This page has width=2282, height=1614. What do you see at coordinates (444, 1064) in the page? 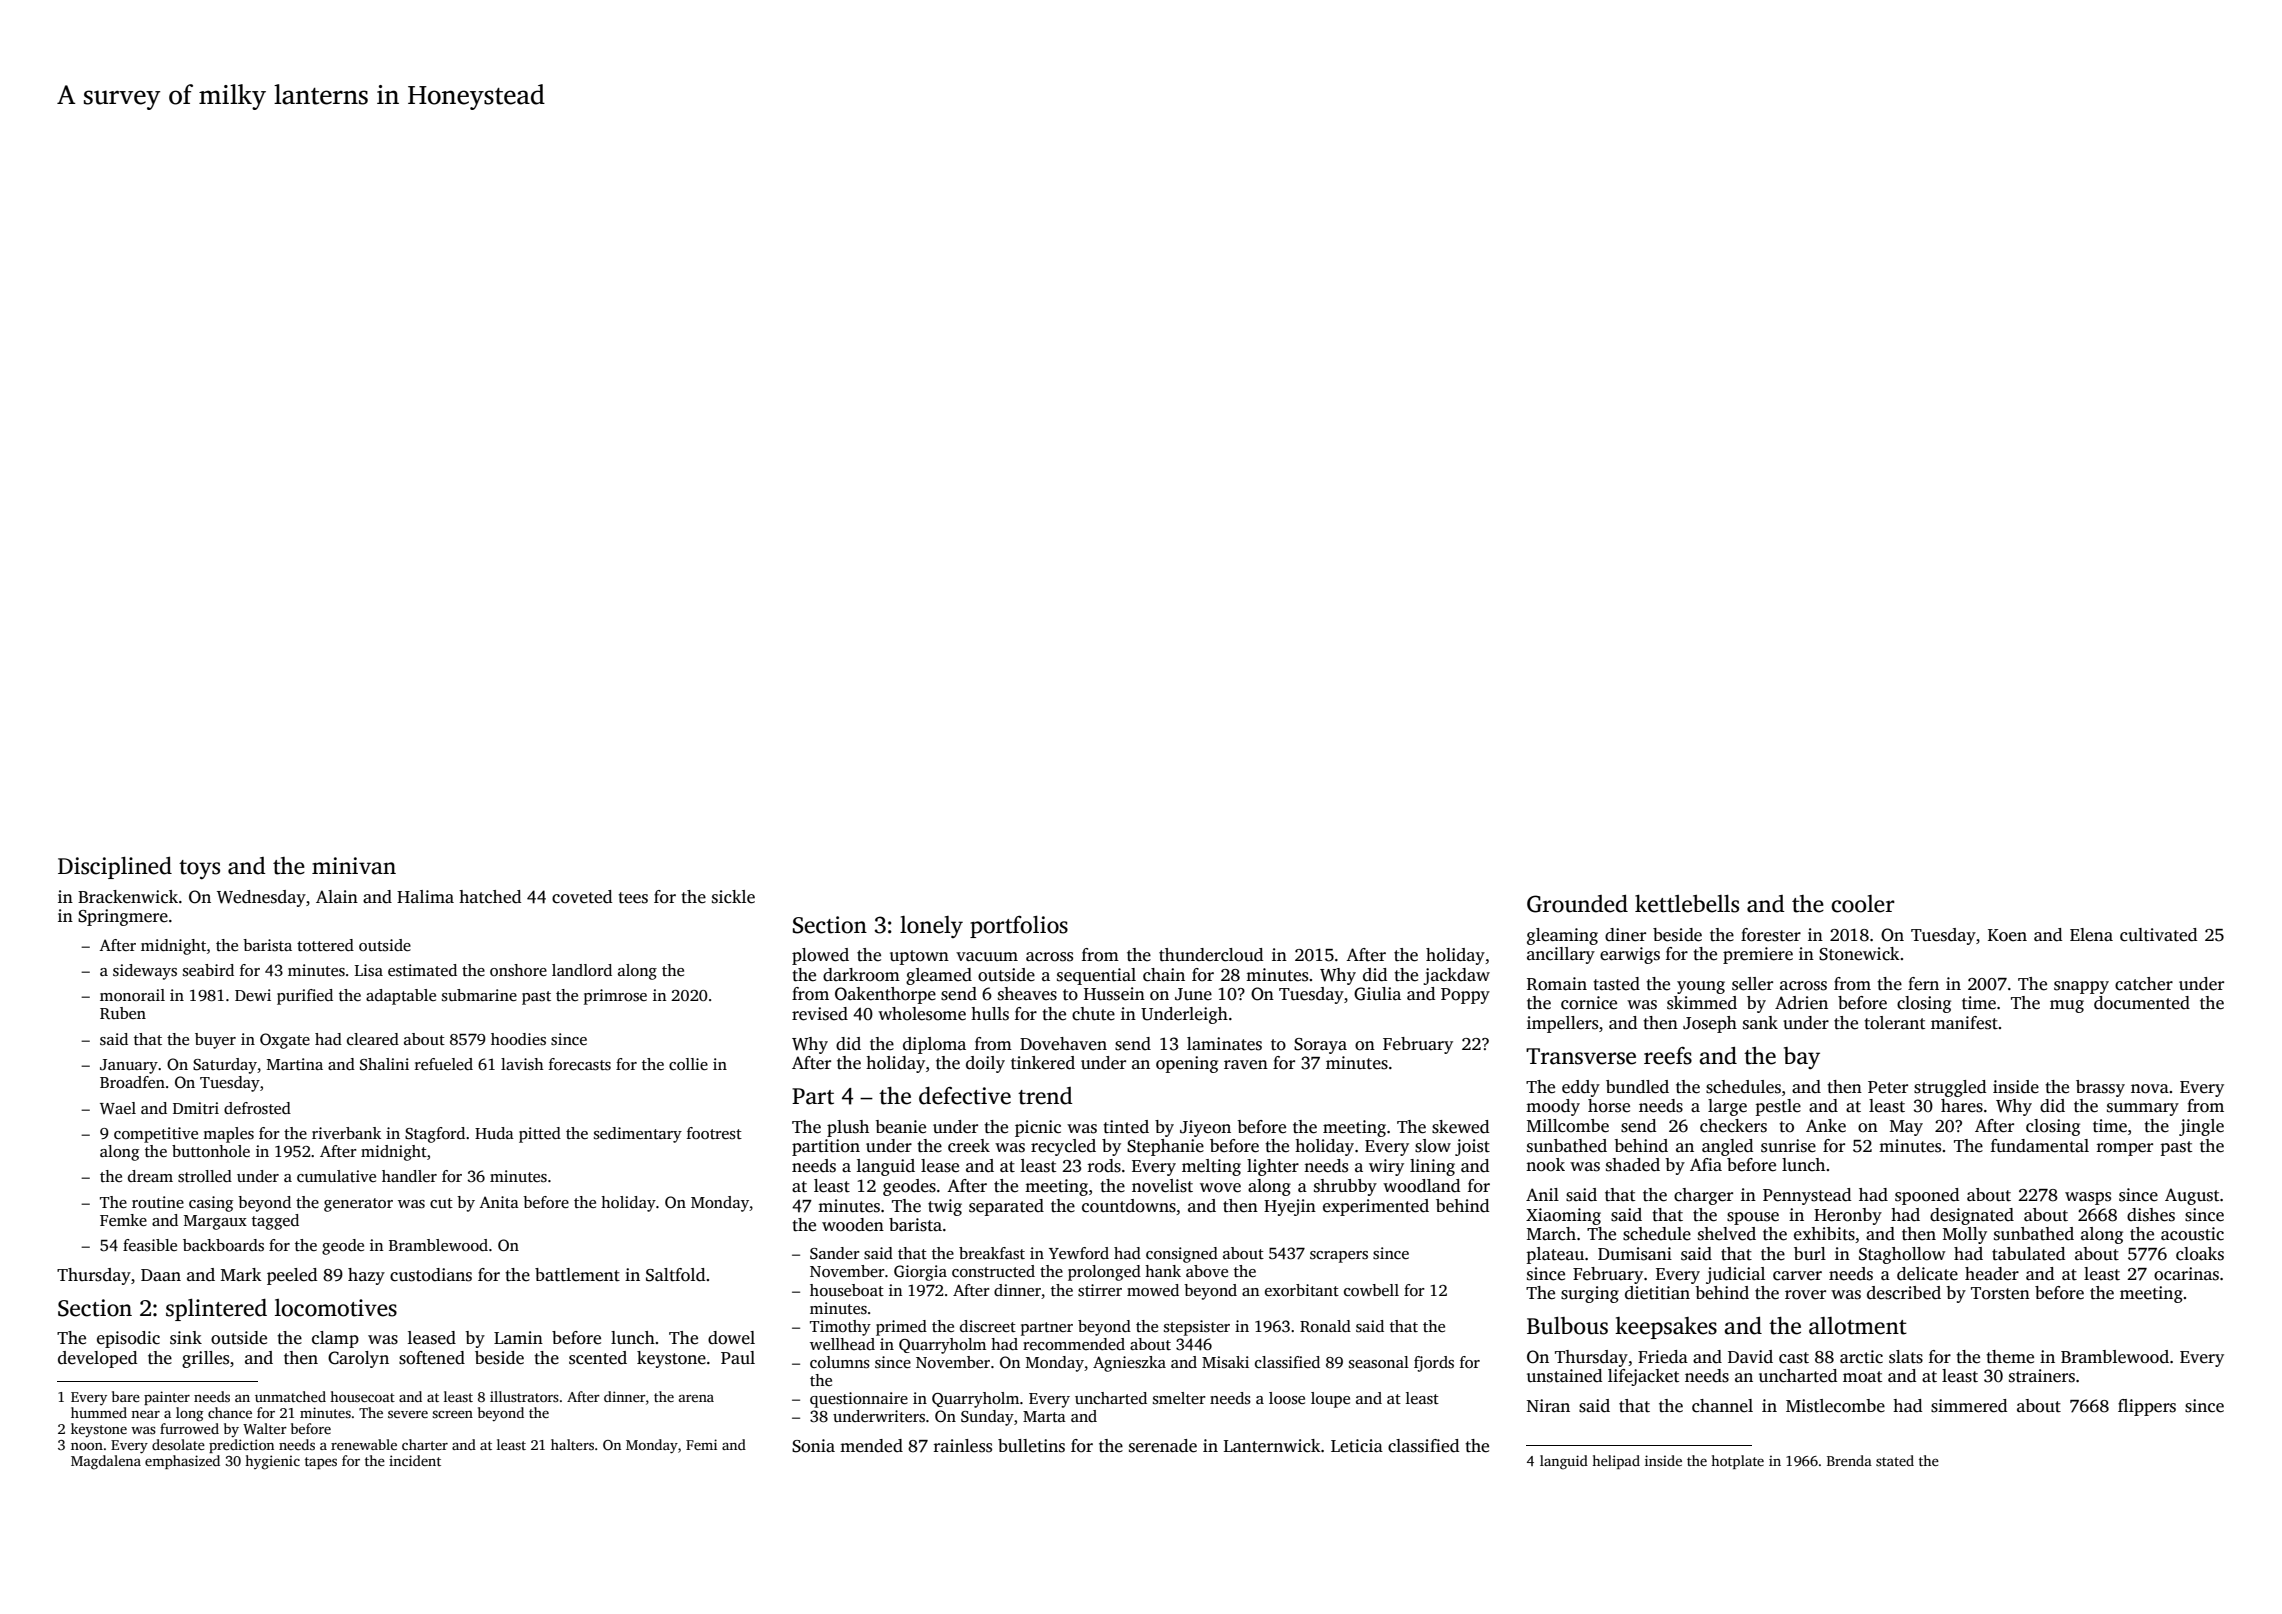
I see `refueled` at bounding box center [444, 1064].
